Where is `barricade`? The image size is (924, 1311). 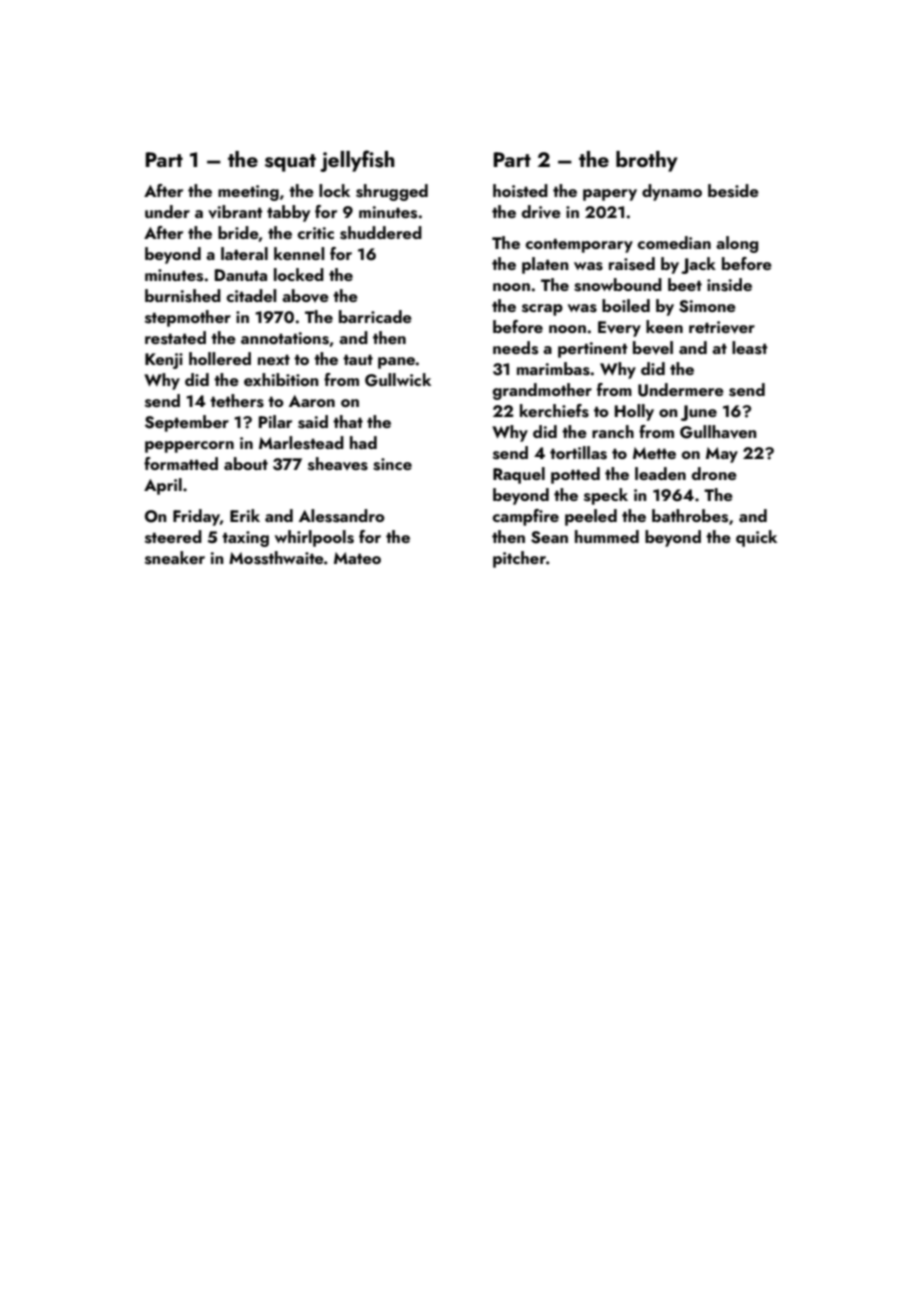 barricade is located at coordinates (375, 316).
